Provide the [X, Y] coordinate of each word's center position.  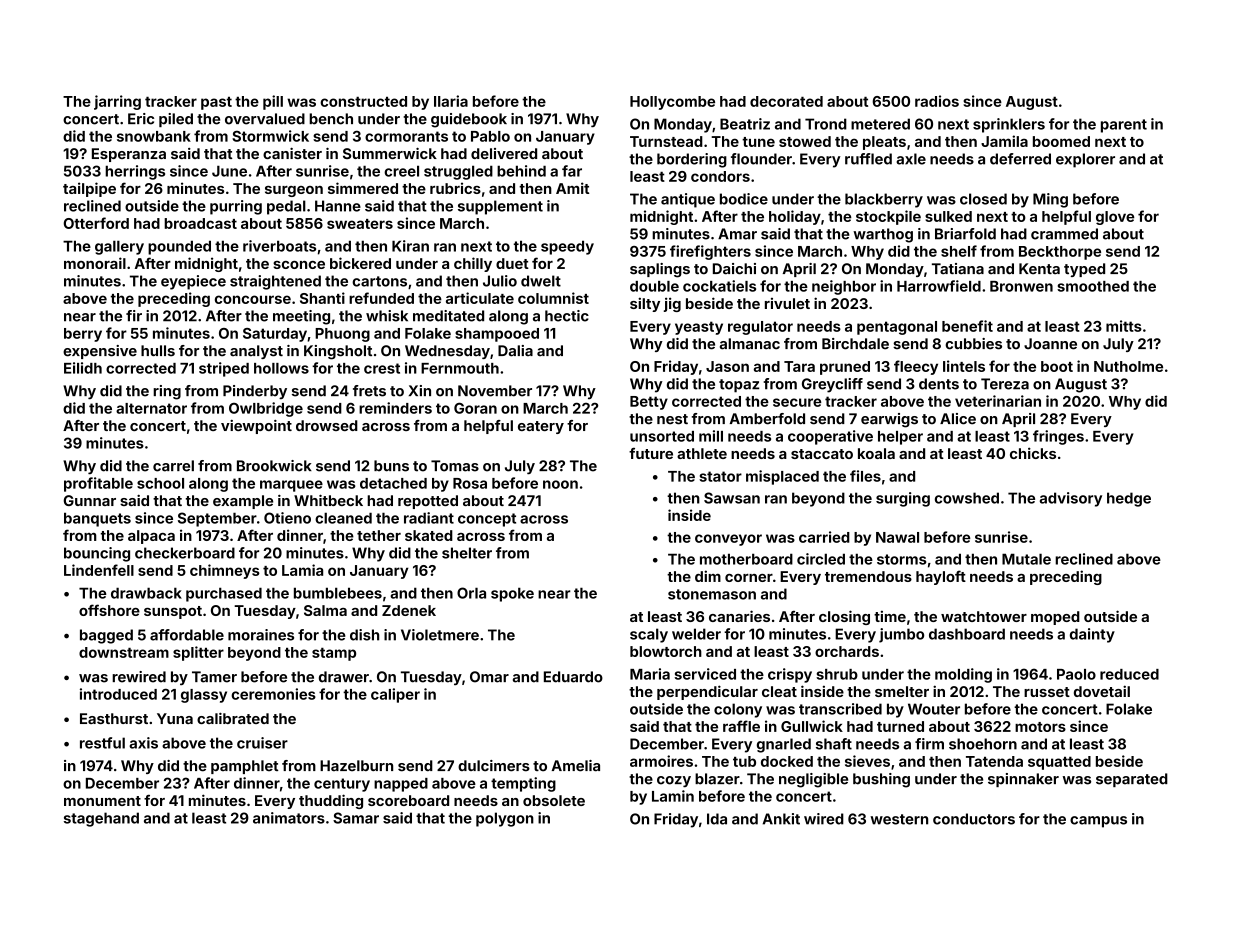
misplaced [782, 477]
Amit [572, 188]
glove [1115, 218]
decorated [786, 101]
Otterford [96, 223]
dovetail [1102, 691]
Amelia [576, 766]
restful [102, 743]
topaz [739, 386]
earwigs [889, 420]
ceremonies [273, 694]
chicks [1033, 453]
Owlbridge [266, 409]
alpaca [151, 537]
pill [273, 102]
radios [937, 101]
